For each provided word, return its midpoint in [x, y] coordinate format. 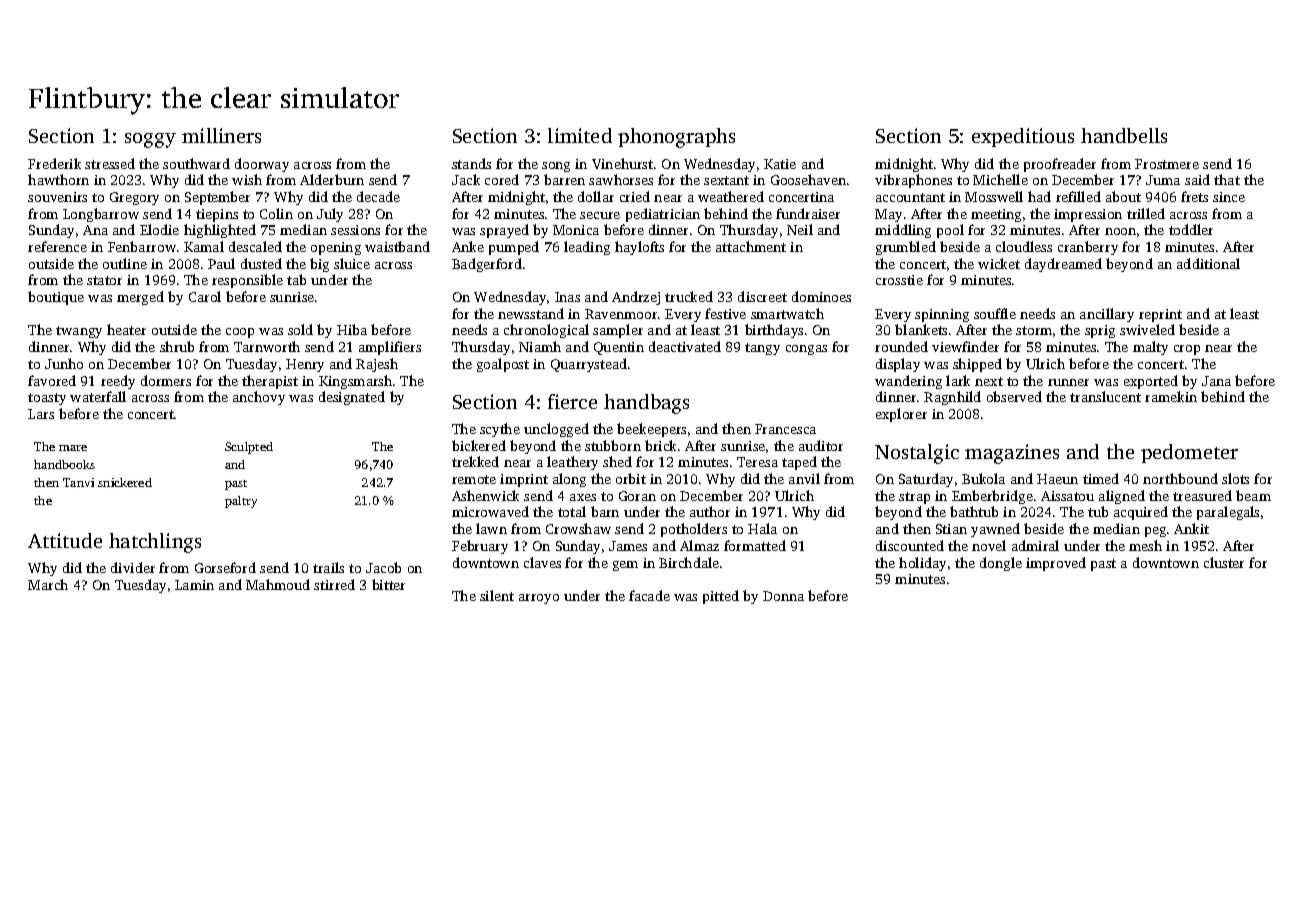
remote [474, 479]
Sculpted [249, 448]
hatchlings [155, 543]
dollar [596, 196]
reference [57, 246]
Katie [780, 164]
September [217, 198]
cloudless [1024, 246]
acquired [1141, 513]
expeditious [1023, 137]
